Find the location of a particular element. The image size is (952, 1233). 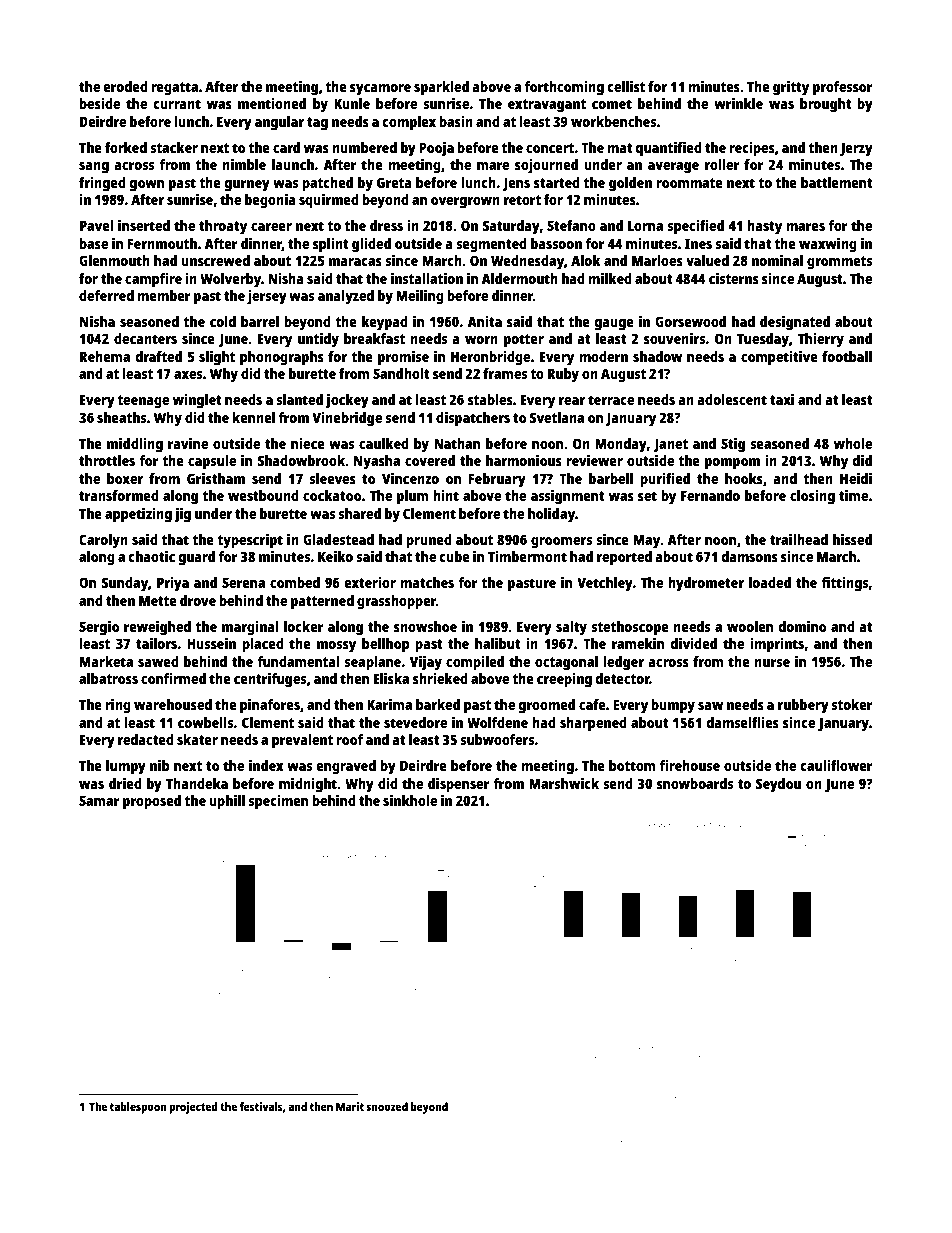

Marshwick is located at coordinates (564, 783).
